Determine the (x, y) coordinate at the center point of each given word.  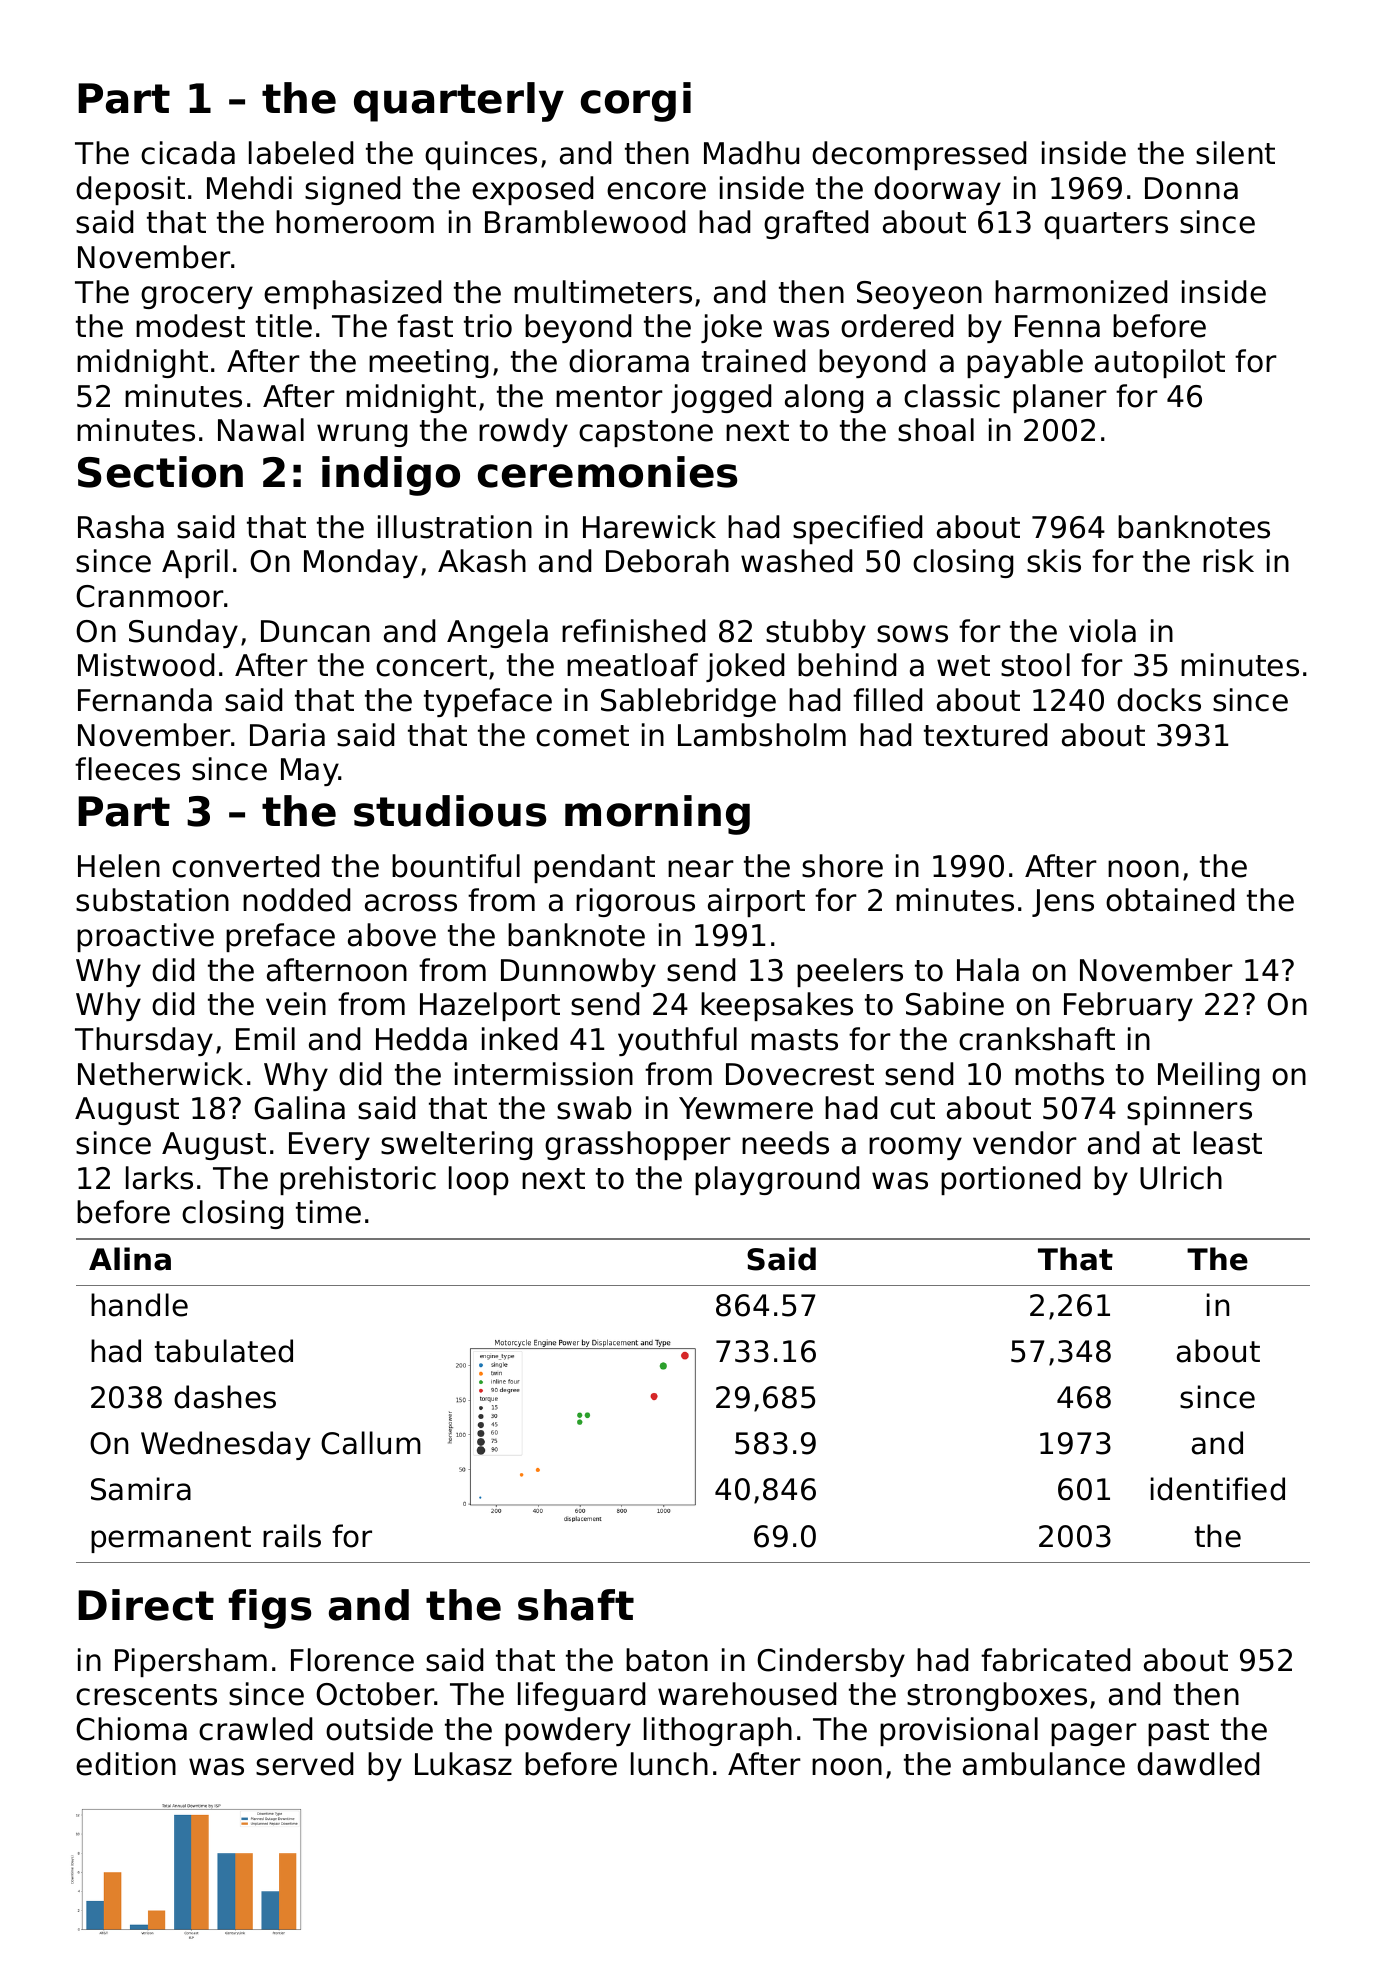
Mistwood (146, 665)
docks (1159, 700)
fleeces (127, 769)
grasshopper (638, 1145)
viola (1102, 631)
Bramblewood (585, 222)
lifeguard (581, 1696)
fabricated (1055, 1660)
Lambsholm (762, 735)
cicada (188, 153)
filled (887, 700)
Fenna (1057, 326)
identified (1218, 1489)
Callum (371, 1443)
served (304, 1764)
